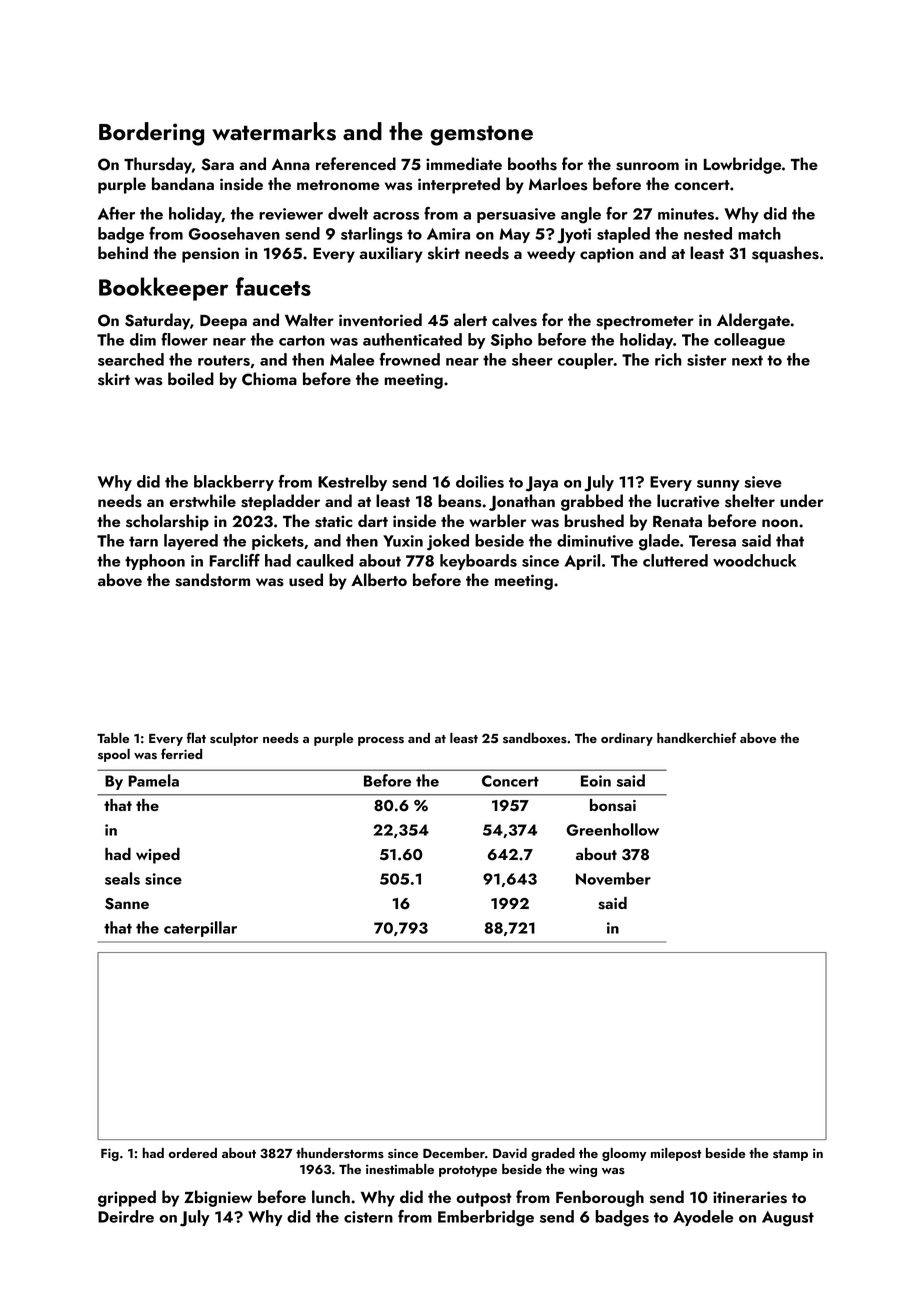  I want to click on caterpillar, so click(200, 929).
